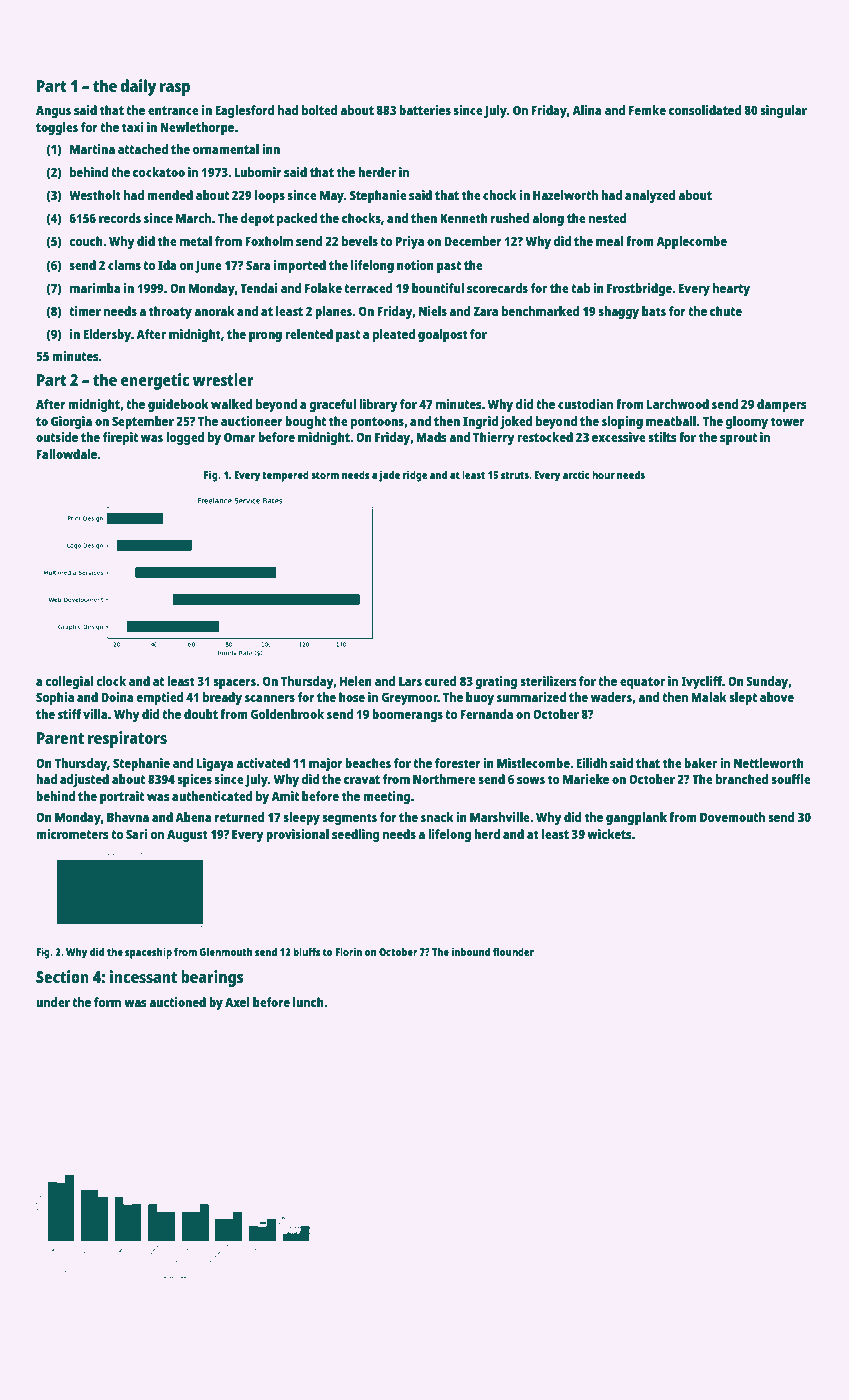 Image resolution: width=849 pixels, height=1400 pixels. What do you see at coordinates (111, 681) in the screenshot?
I see `clock` at bounding box center [111, 681].
